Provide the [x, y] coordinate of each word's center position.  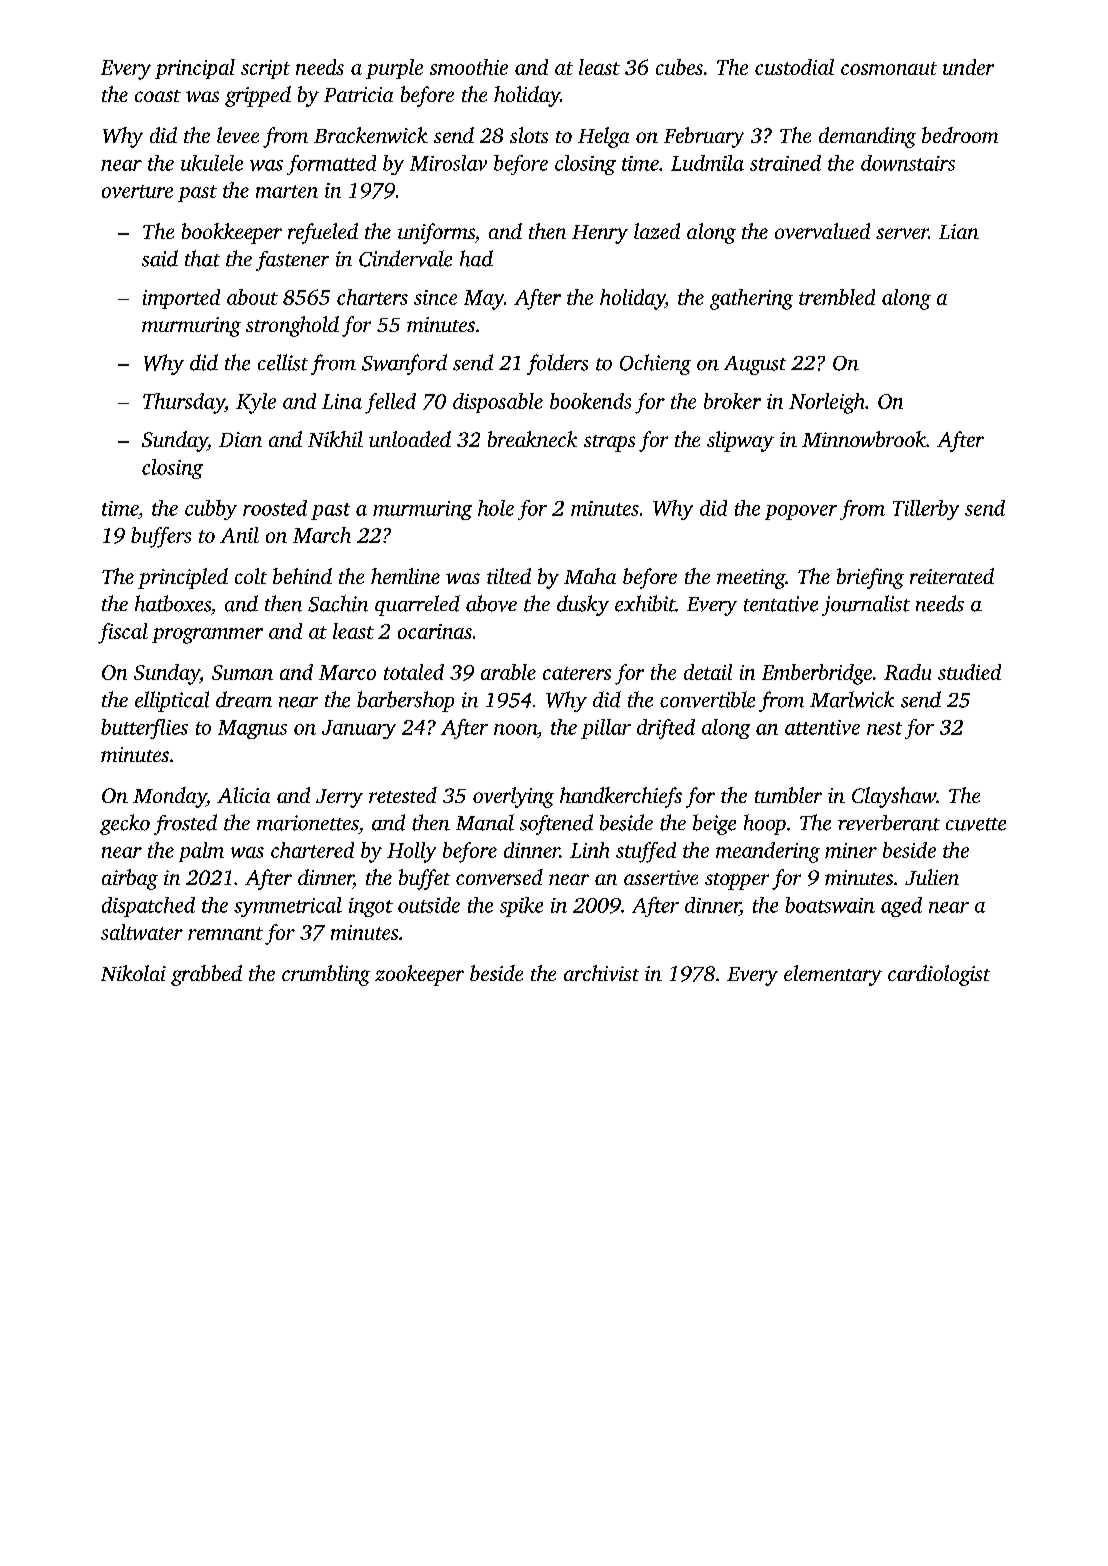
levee [238, 135]
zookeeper [419, 975]
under [968, 67]
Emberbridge [817, 674]
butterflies [144, 729]
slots [529, 135]
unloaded [410, 439]
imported [181, 299]
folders [557, 364]
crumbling [326, 975]
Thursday [184, 403]
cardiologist [939, 975]
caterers [577, 673]
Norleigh [826, 403]
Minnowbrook [864, 439]
